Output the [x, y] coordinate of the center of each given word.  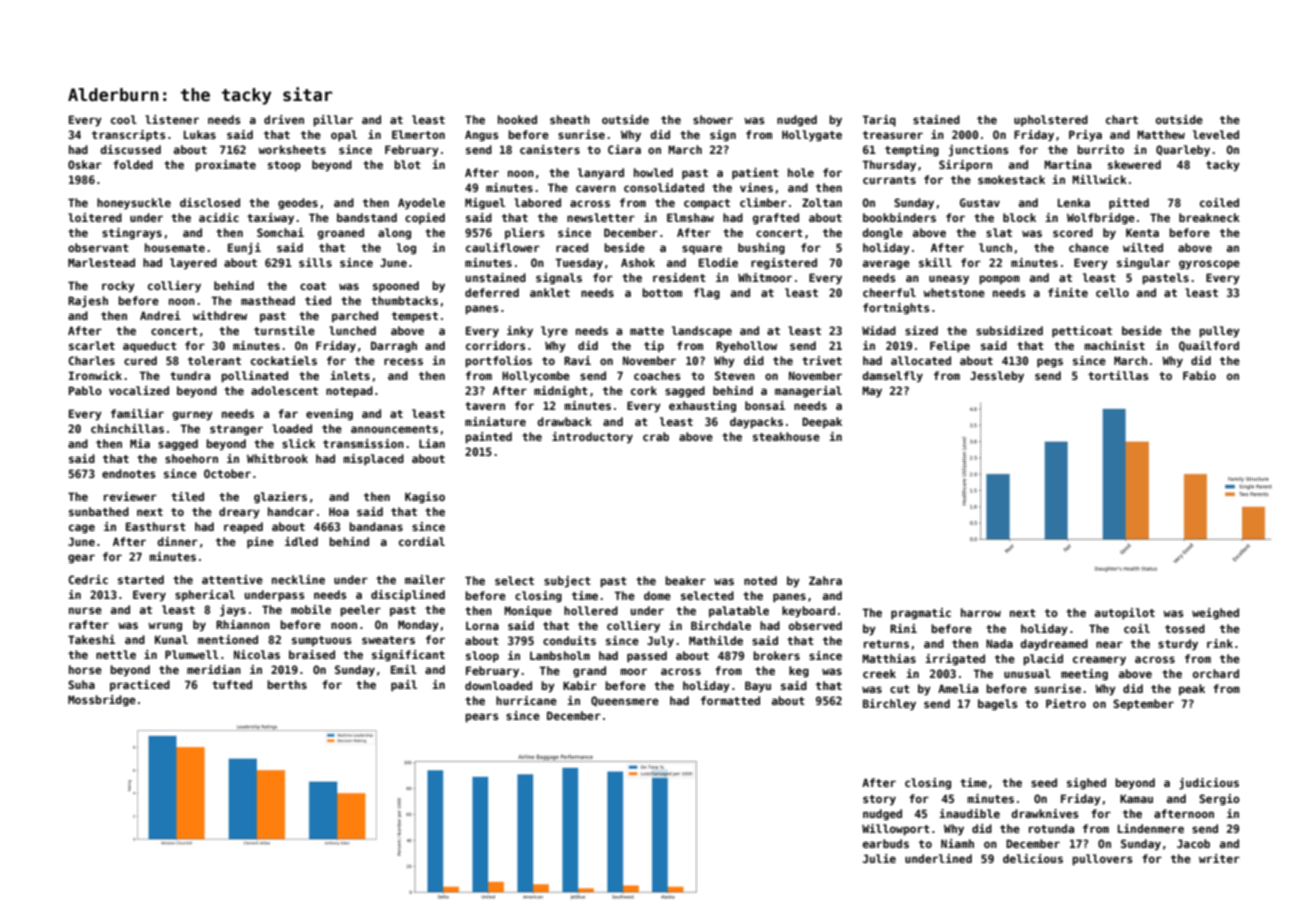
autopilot [1125, 614]
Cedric [88, 579]
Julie [879, 858]
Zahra [825, 580]
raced [572, 247]
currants [889, 180]
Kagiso [425, 498]
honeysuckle [134, 204]
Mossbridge [102, 701]
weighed [1215, 614]
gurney [193, 416]
